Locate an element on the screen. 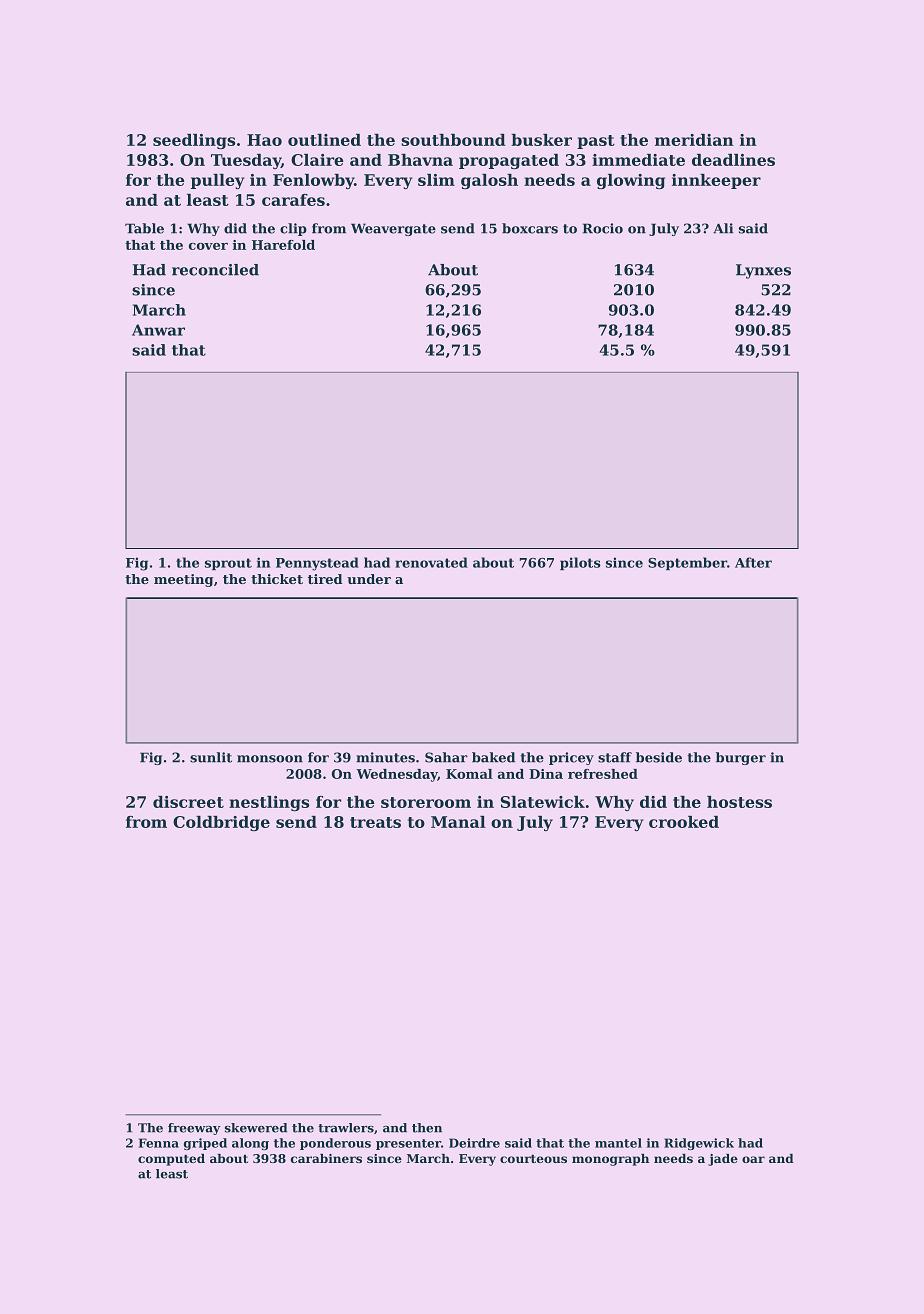  Rocio is located at coordinates (603, 228).
